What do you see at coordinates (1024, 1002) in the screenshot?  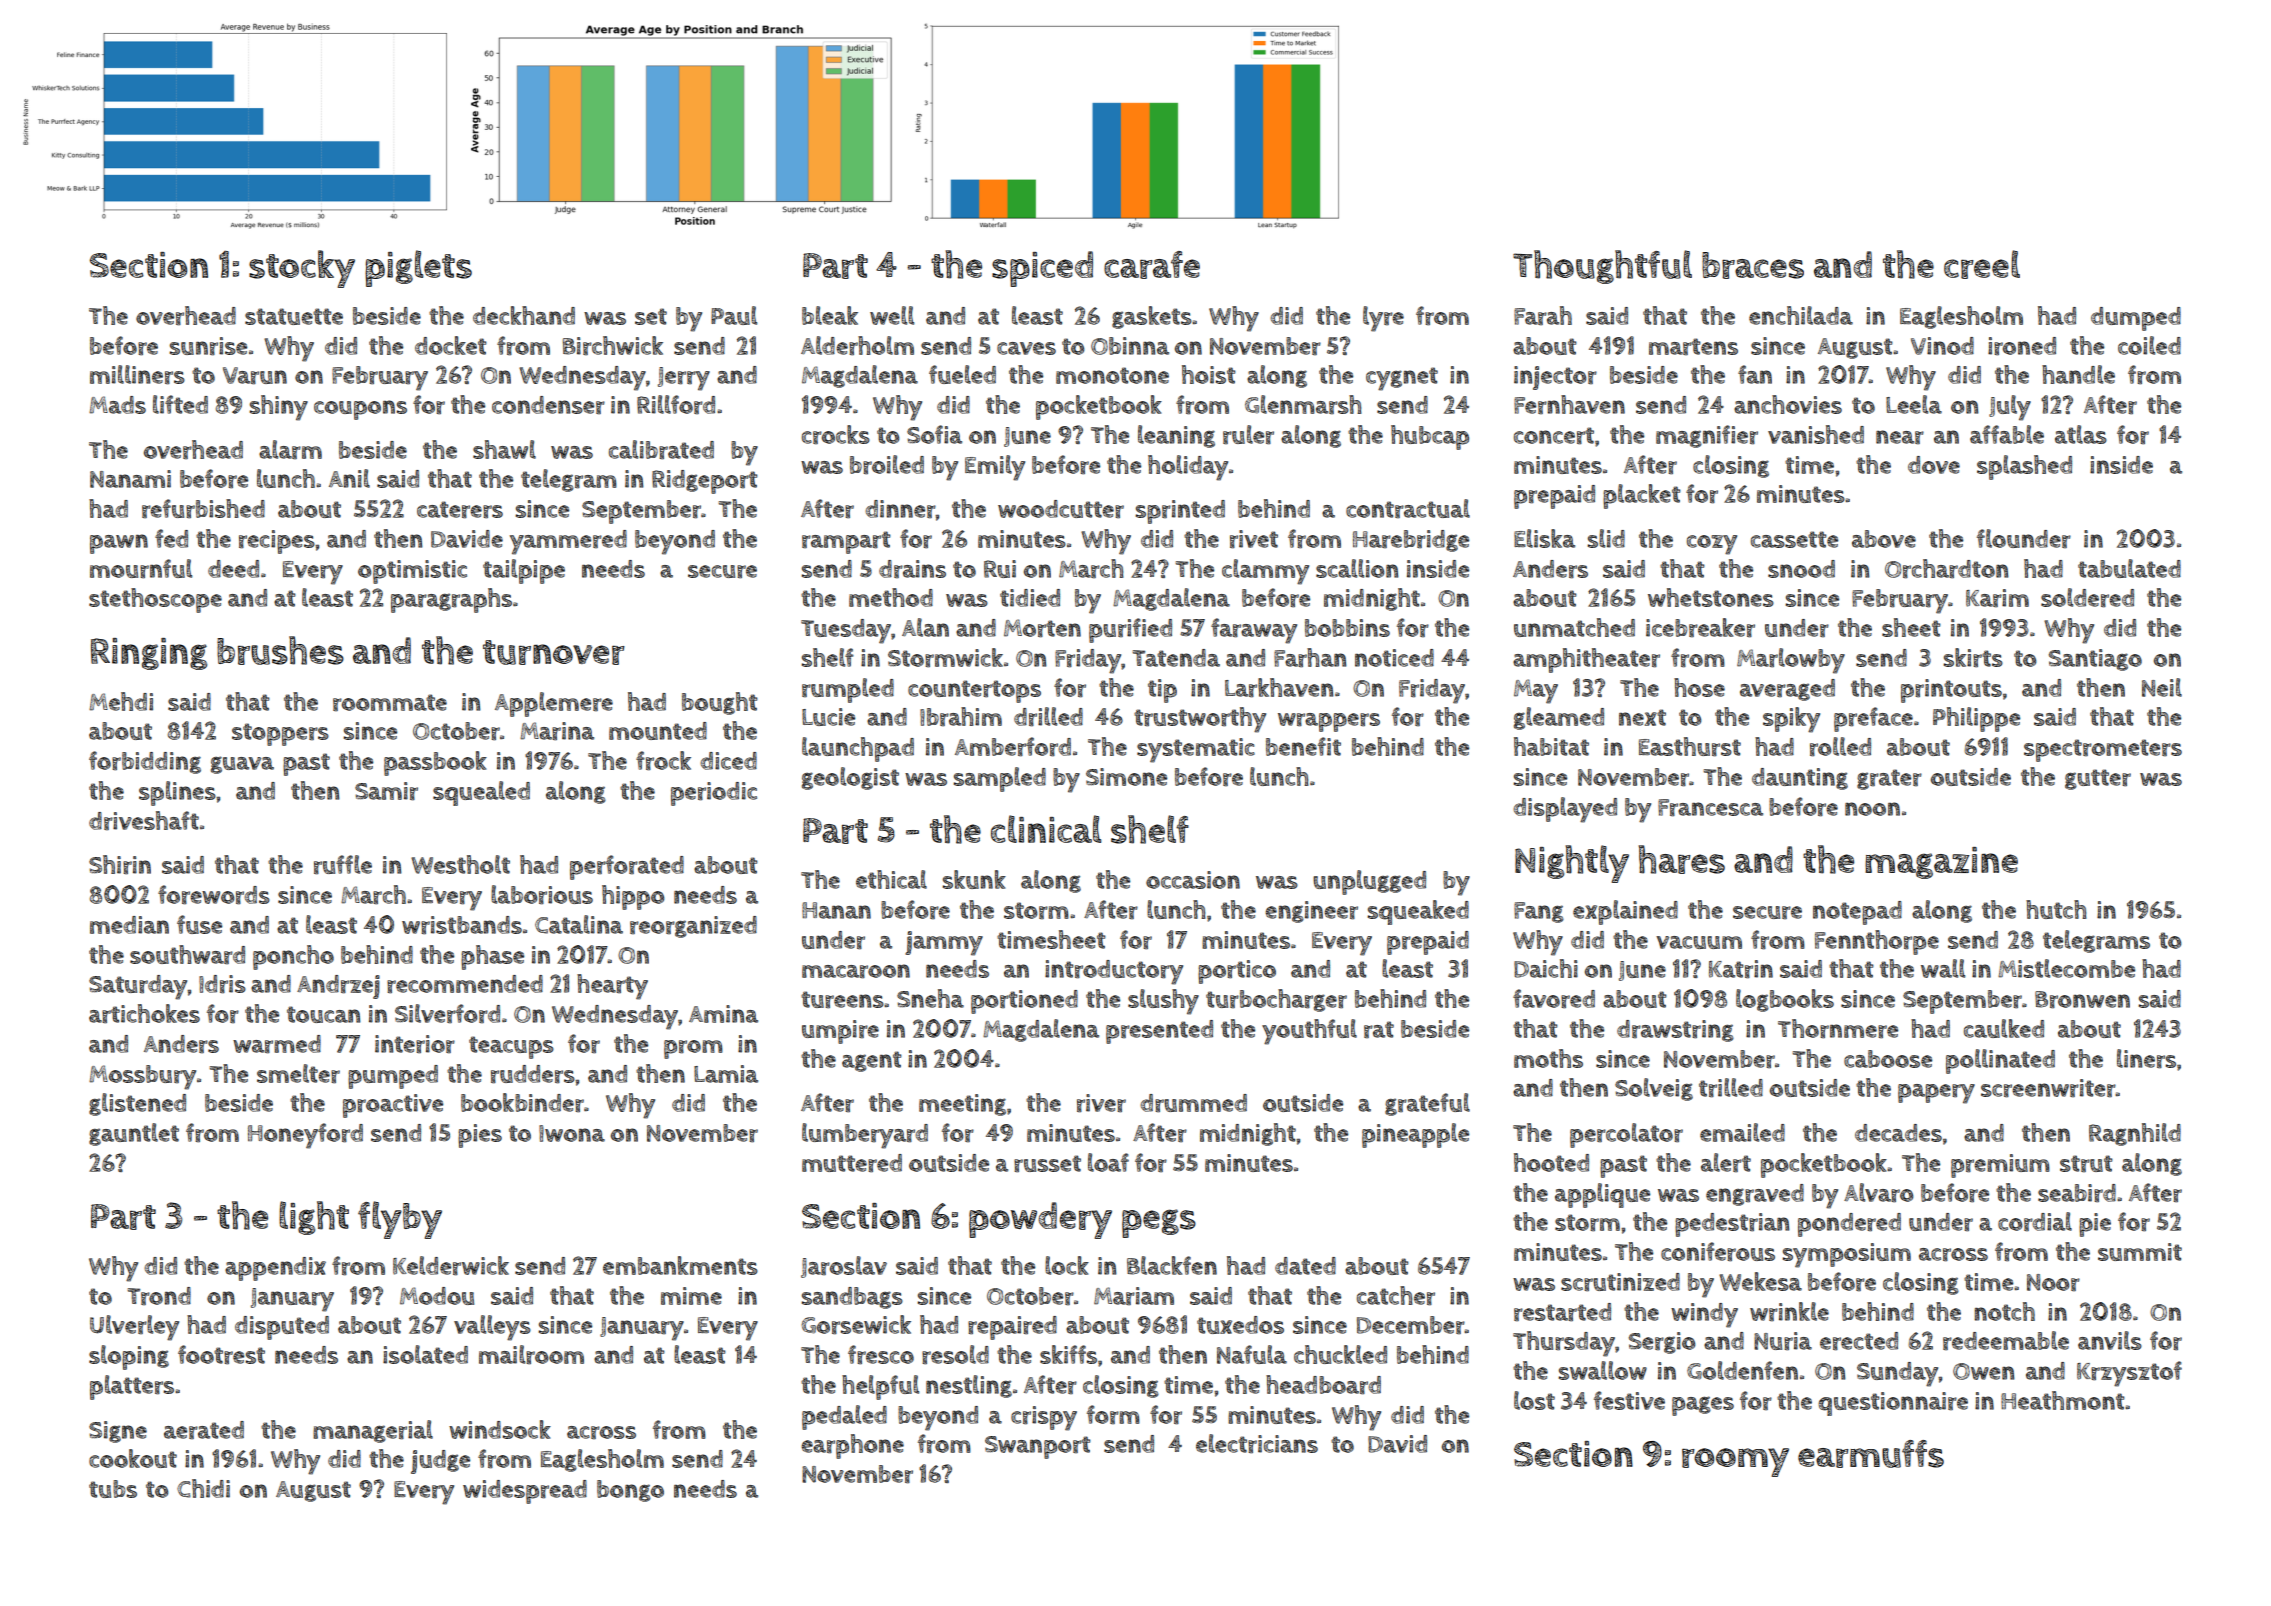 I see `portioned` at bounding box center [1024, 1002].
